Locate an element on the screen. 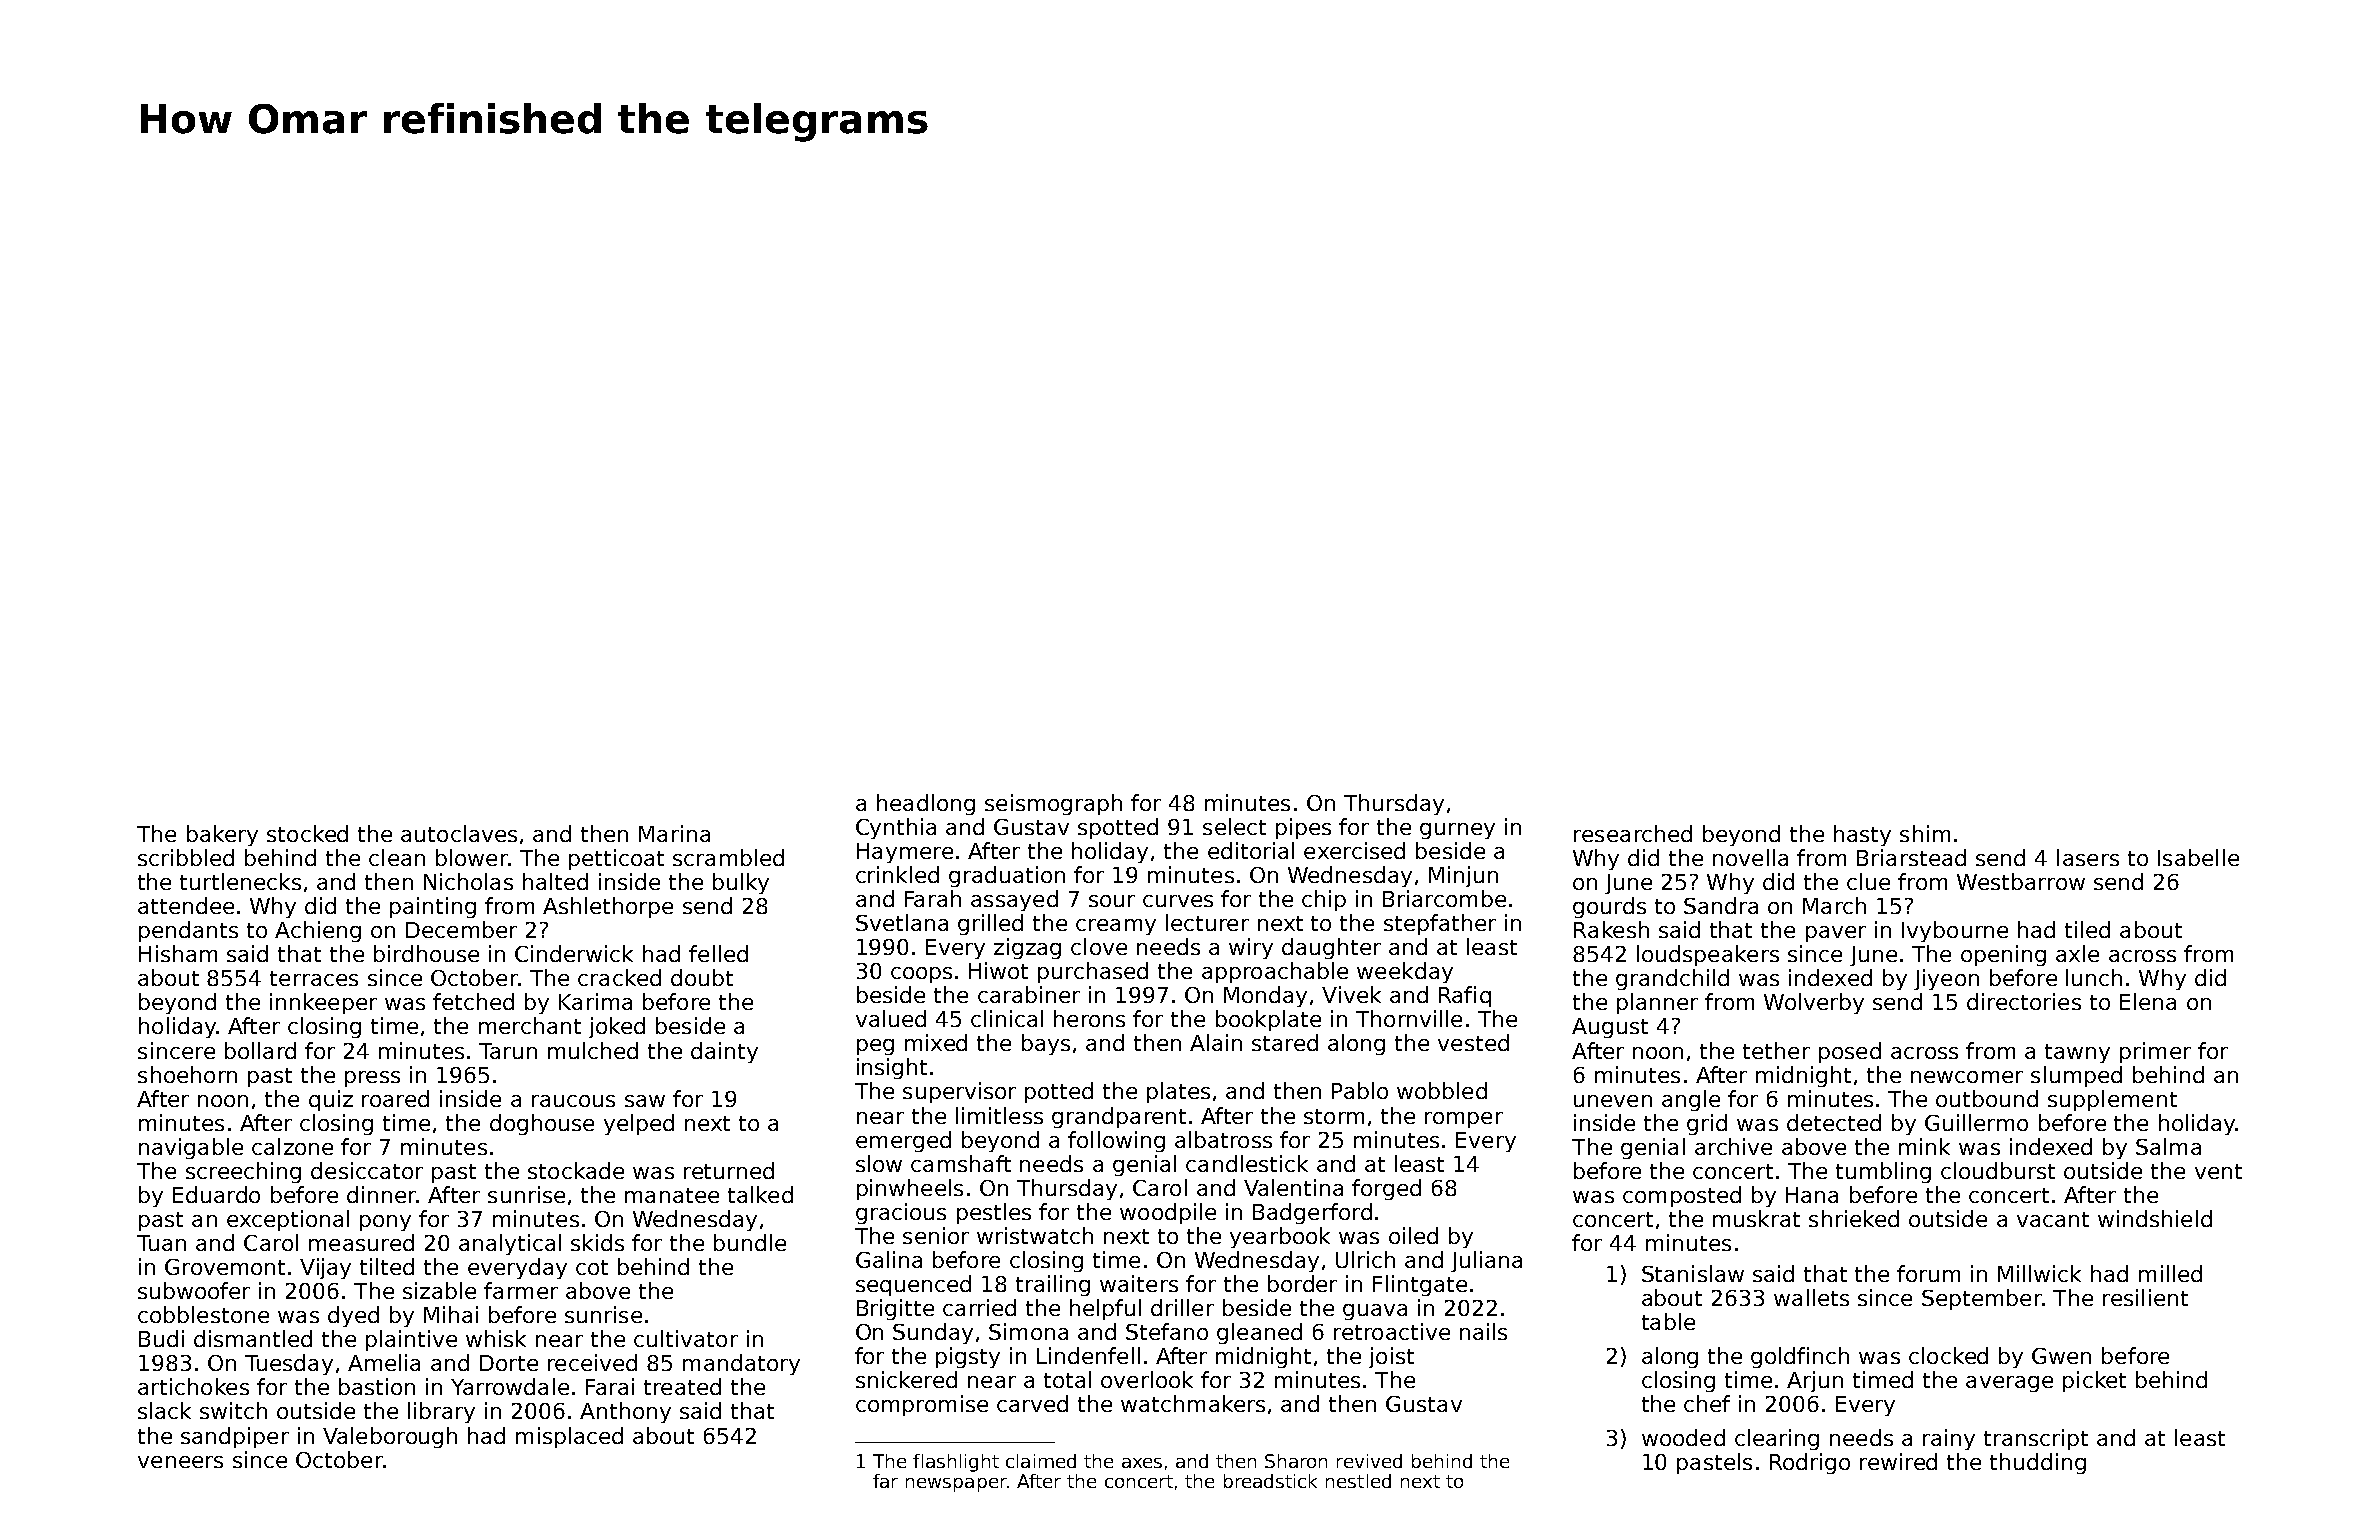 This screenshot has height=1540, width=2380. researched is located at coordinates (1633, 833).
